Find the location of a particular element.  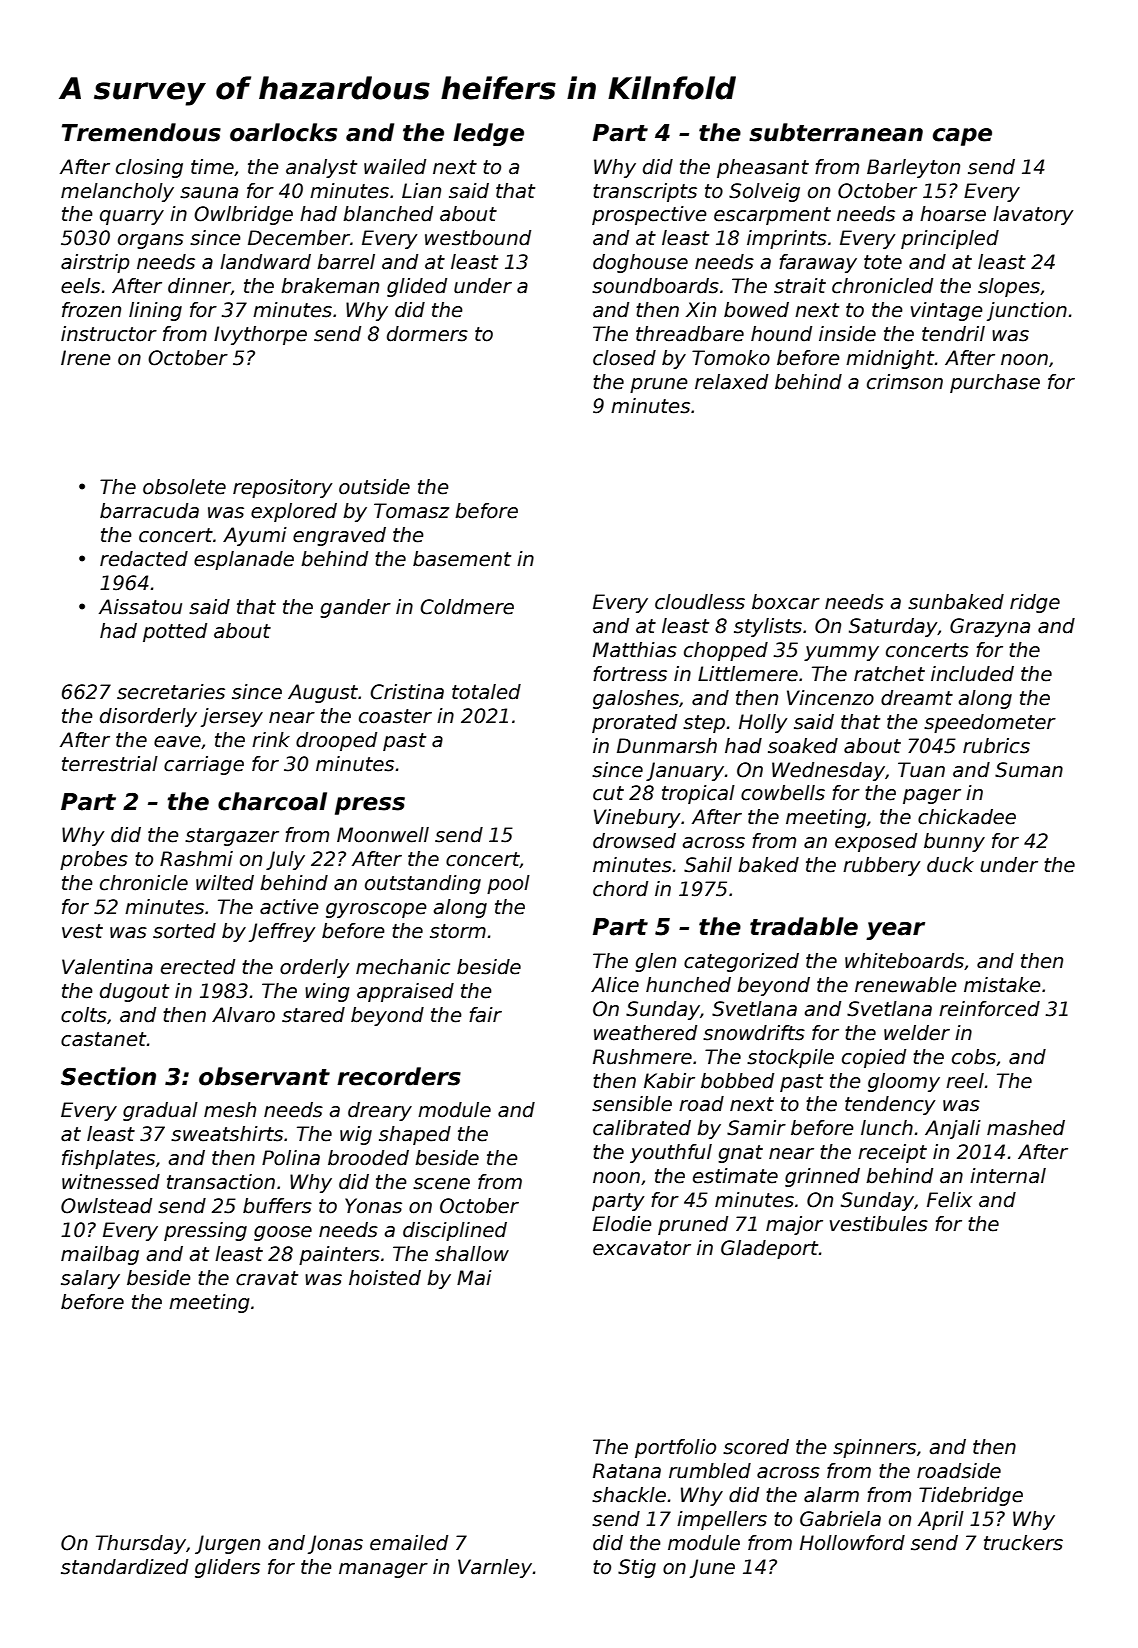

Stig is located at coordinates (637, 1568).
